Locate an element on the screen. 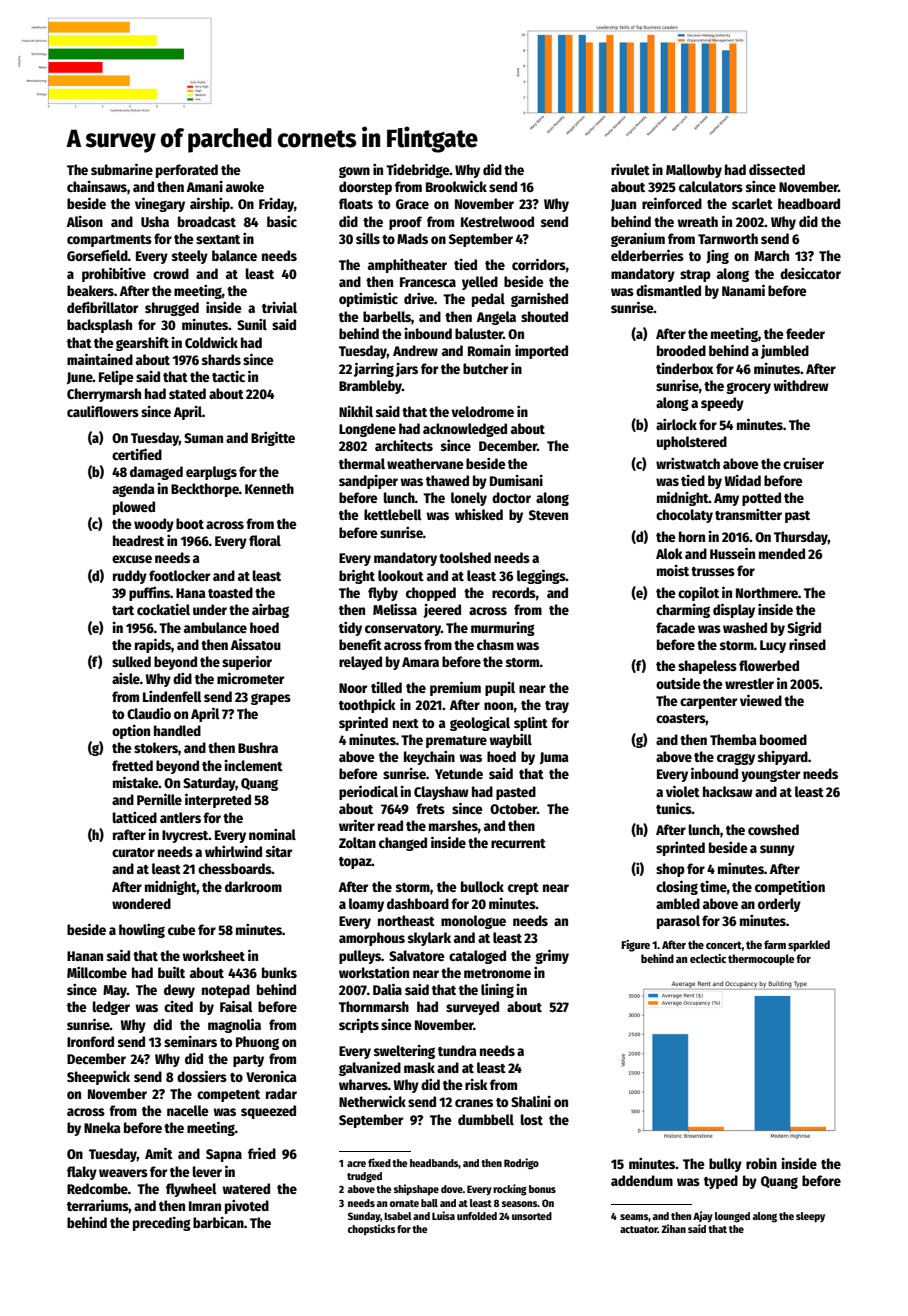 This screenshot has height=1316, width=908. Mallowby is located at coordinates (694, 171).
